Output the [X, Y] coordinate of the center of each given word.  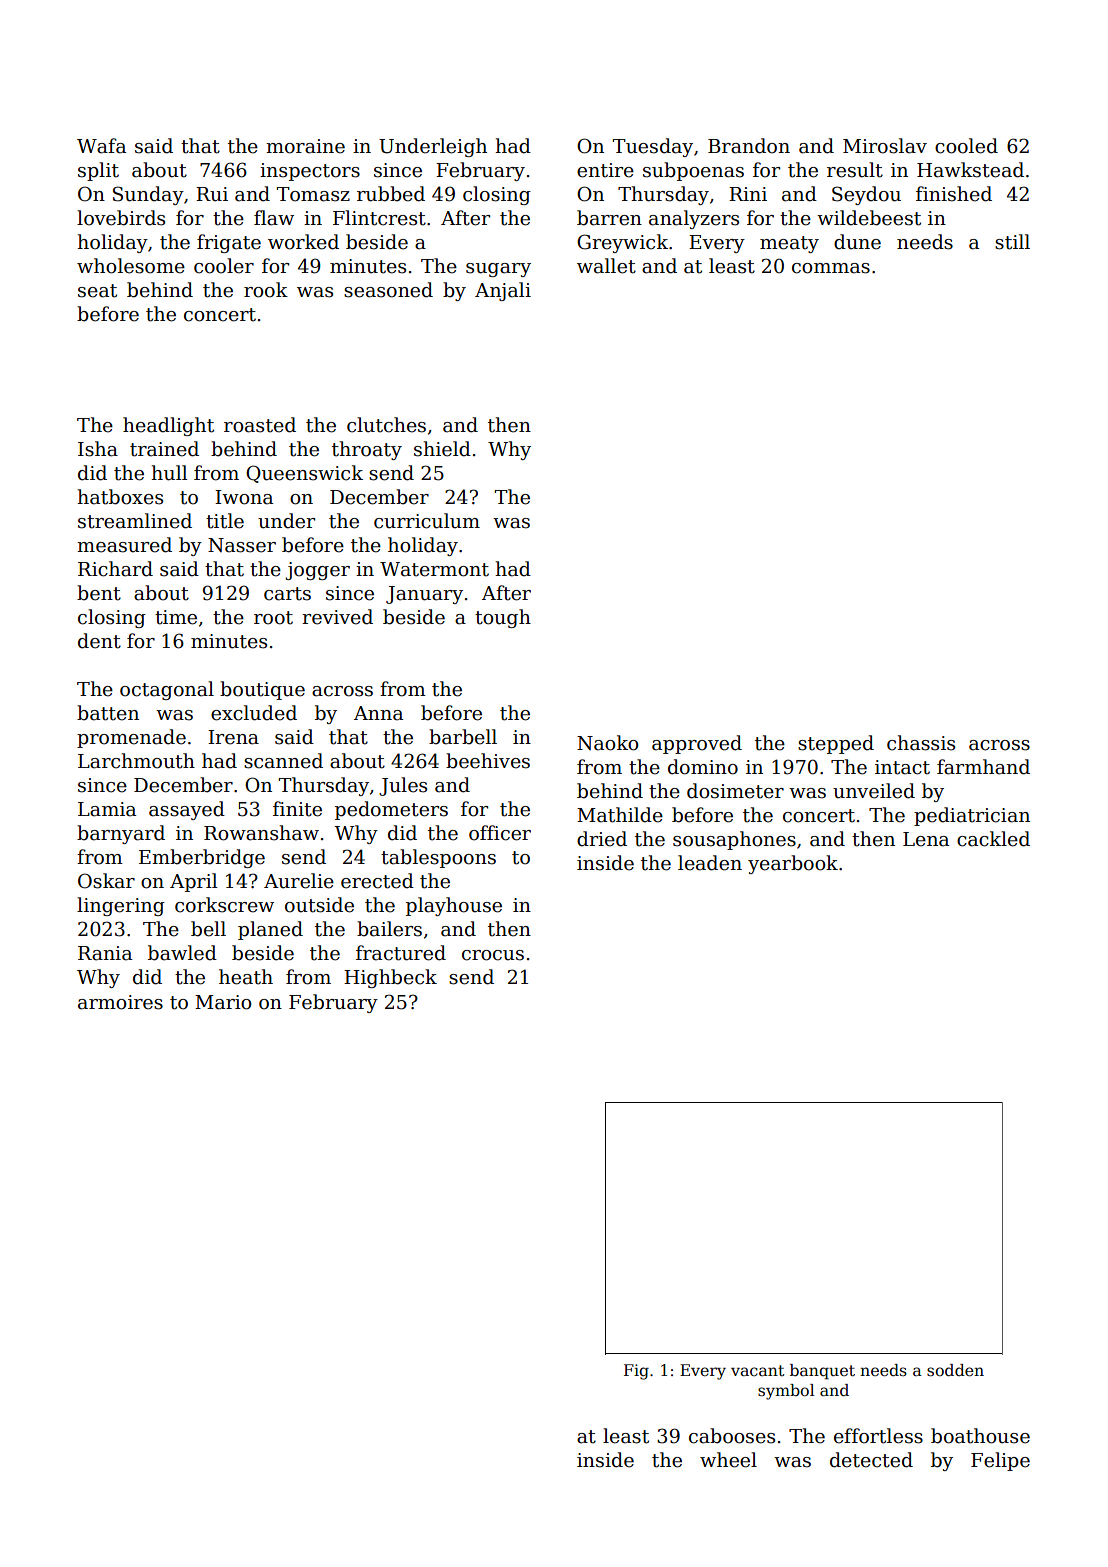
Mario [223, 1002]
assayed [187, 810]
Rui [212, 194]
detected [871, 1460]
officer [500, 833]
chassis [921, 743]
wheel [728, 1460]
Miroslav [885, 146]
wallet [606, 266]
